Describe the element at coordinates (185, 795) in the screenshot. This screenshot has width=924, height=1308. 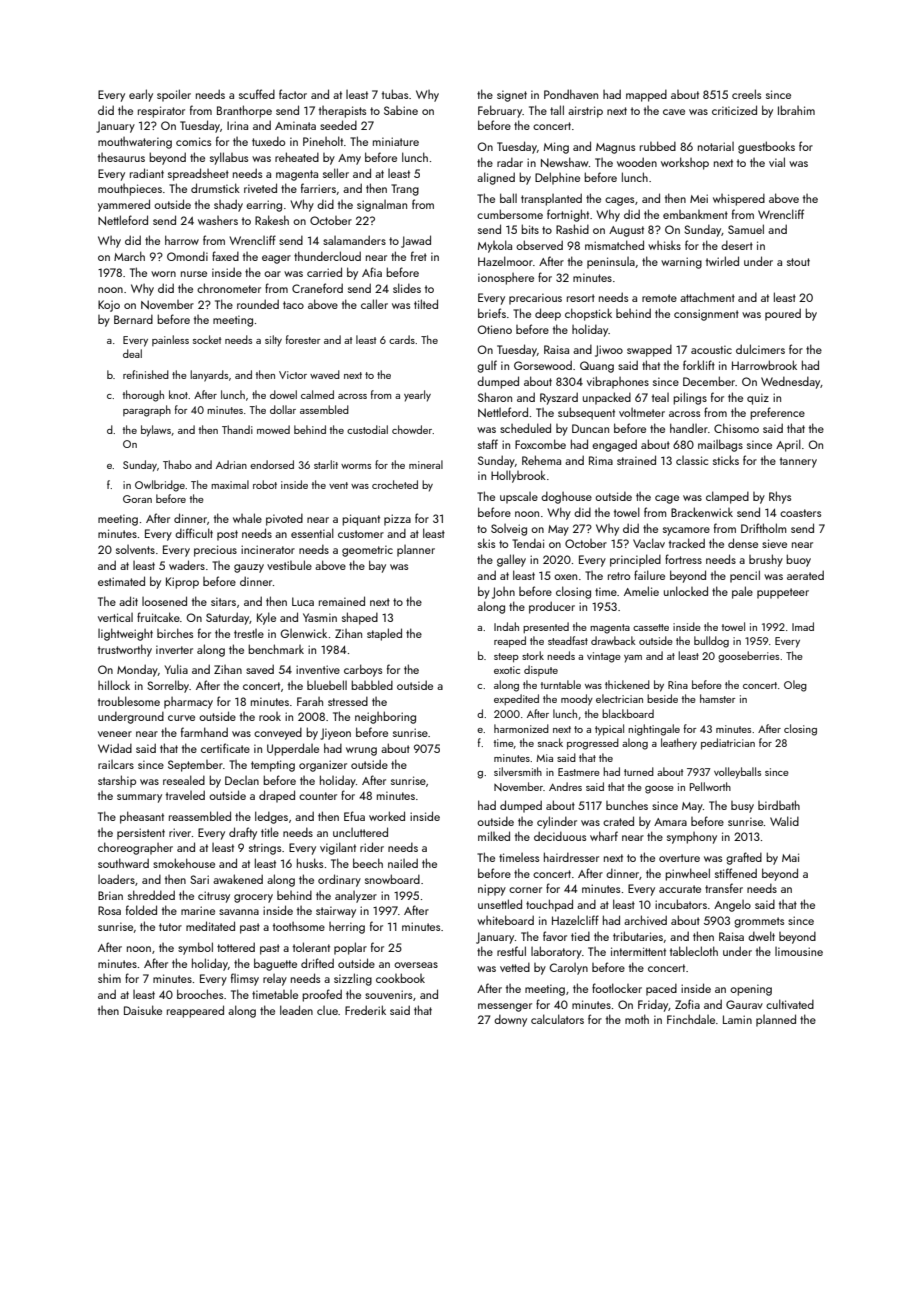
I see `traveled` at that location.
